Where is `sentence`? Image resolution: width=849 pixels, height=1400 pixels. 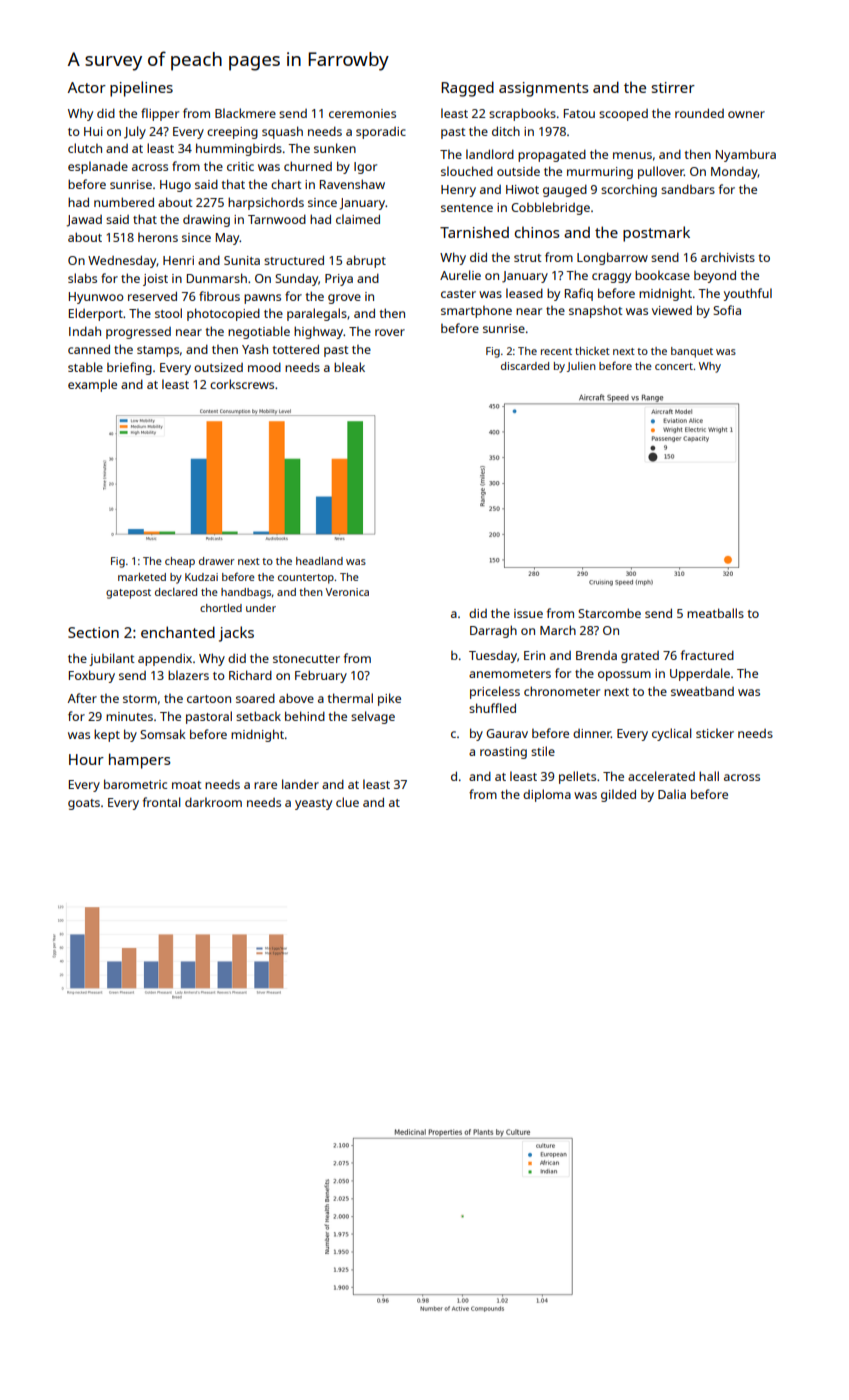 sentence is located at coordinates (467, 208).
